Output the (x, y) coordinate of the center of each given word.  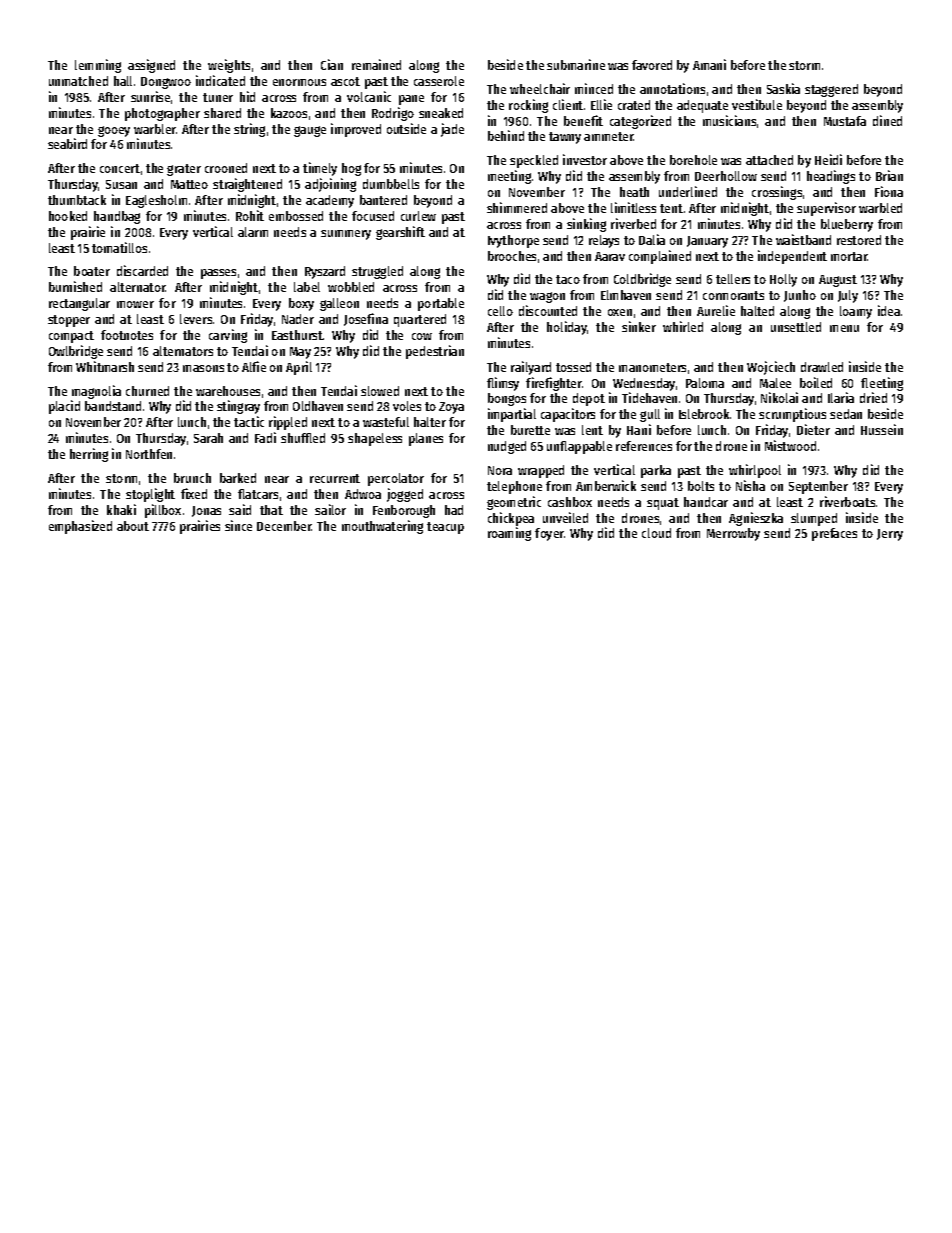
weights (229, 66)
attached (769, 160)
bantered (383, 200)
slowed (380, 391)
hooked (68, 216)
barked (238, 478)
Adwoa (363, 494)
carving (228, 336)
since (238, 525)
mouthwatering (382, 527)
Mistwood (790, 445)
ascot (345, 81)
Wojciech (771, 368)
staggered (831, 90)
